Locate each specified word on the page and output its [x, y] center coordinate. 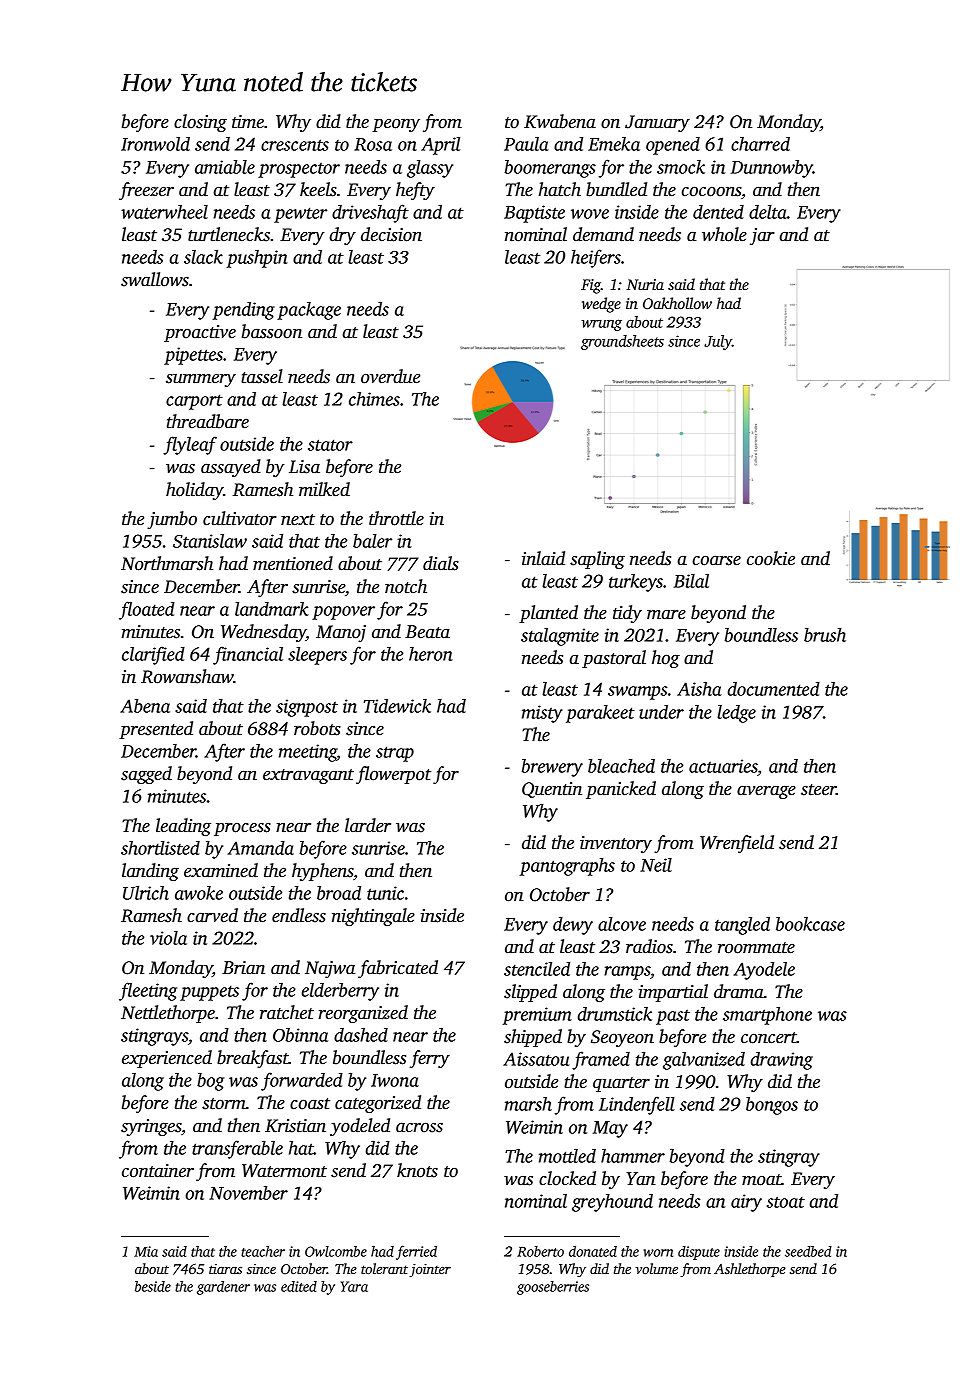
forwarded [302, 1081]
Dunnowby [772, 169]
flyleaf [190, 445]
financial [248, 655]
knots [417, 1170]
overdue [390, 376]
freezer [146, 191]
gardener [223, 1288]
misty [542, 714]
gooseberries [553, 1288]
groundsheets [622, 342]
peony [396, 125]
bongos [772, 1106]
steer [818, 790]
